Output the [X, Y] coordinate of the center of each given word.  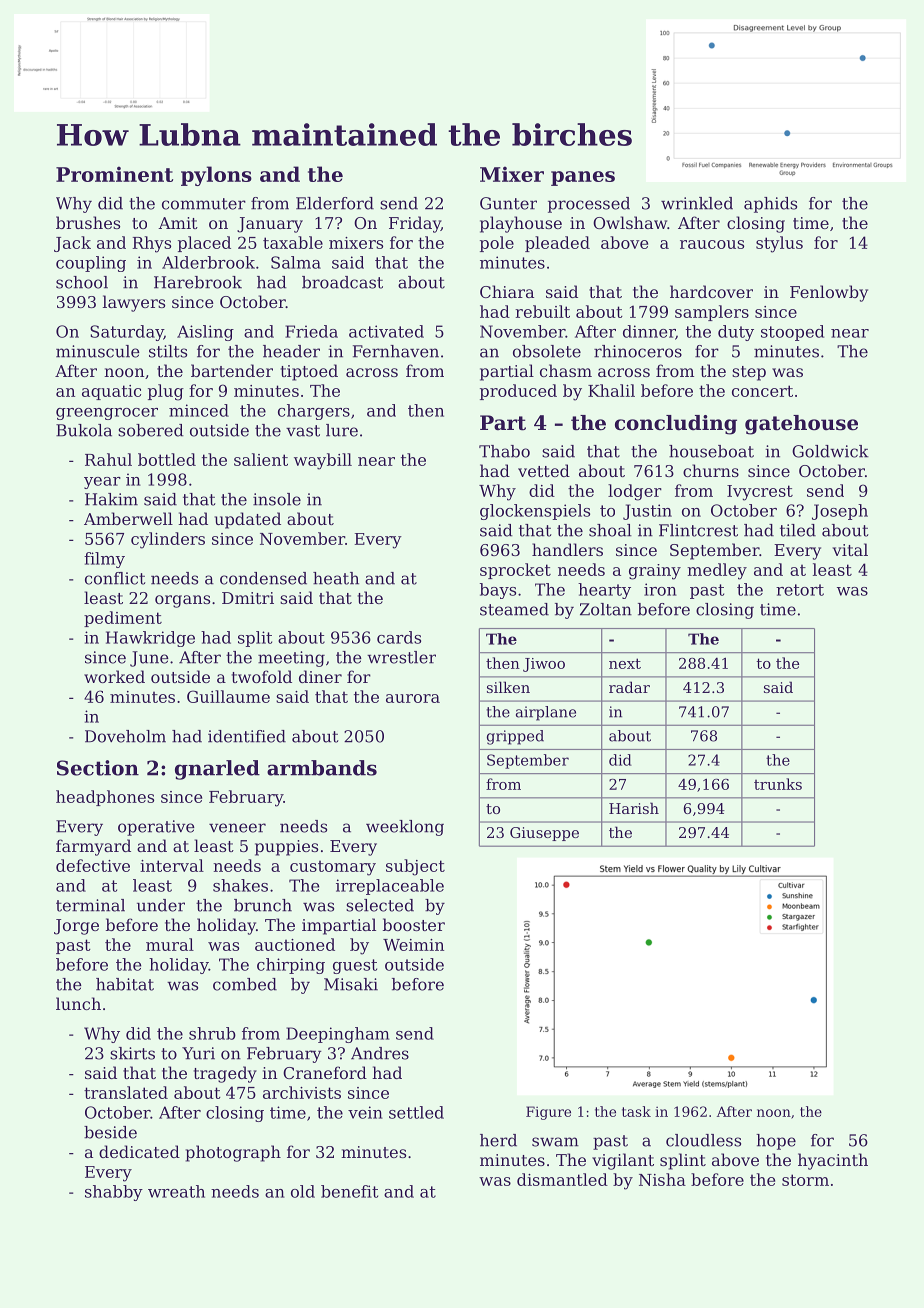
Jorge [76, 927]
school [82, 282]
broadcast [342, 282]
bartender [232, 370]
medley [717, 571]
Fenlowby [829, 293]
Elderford [335, 203]
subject [415, 867]
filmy [104, 560]
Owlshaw [630, 222]
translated [126, 1092]
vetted [544, 470]
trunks [778, 784]
